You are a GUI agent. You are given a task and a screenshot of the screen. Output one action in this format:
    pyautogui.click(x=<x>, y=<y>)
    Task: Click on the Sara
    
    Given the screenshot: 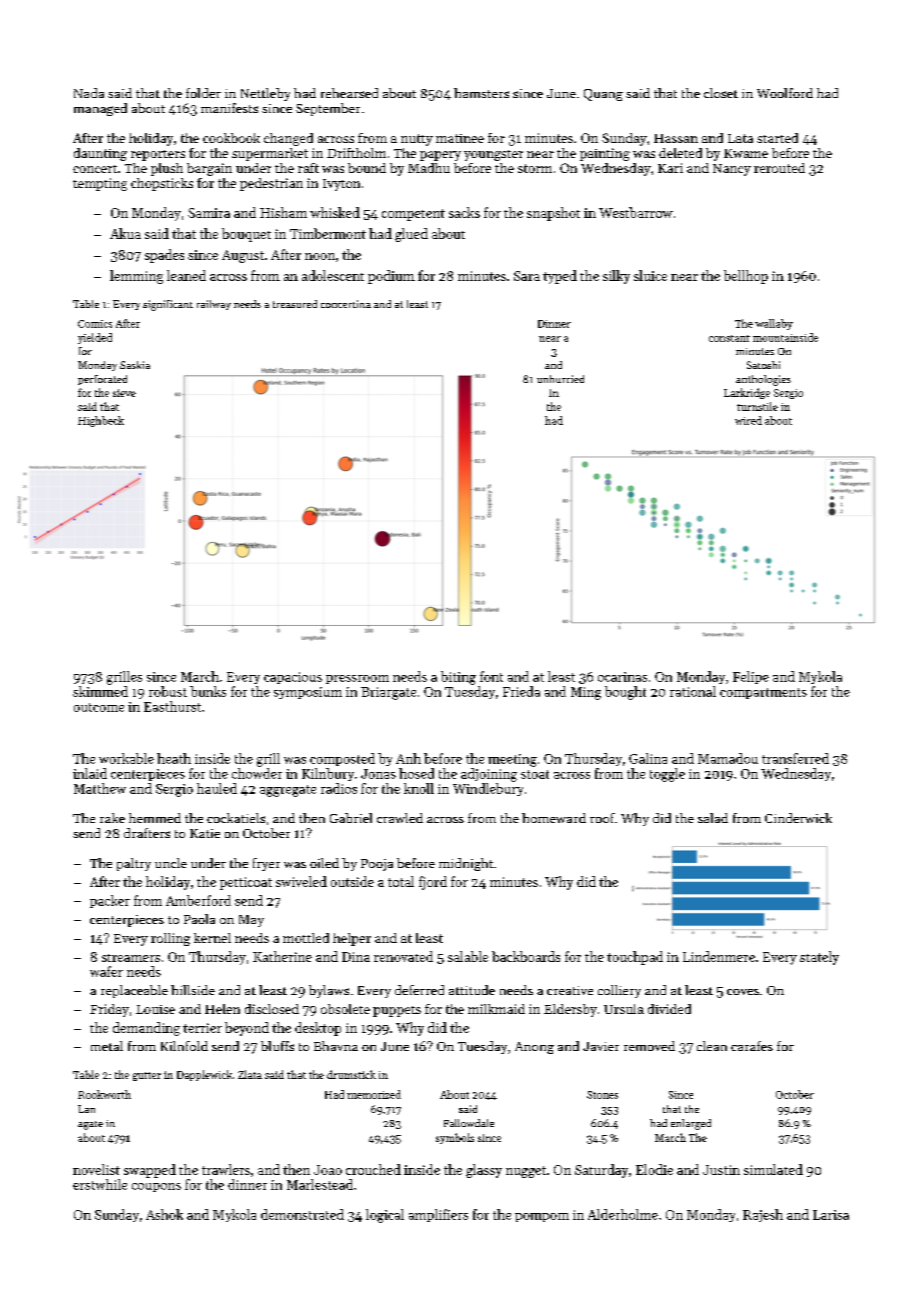 What is the action you would take?
    pyautogui.click(x=527, y=276)
